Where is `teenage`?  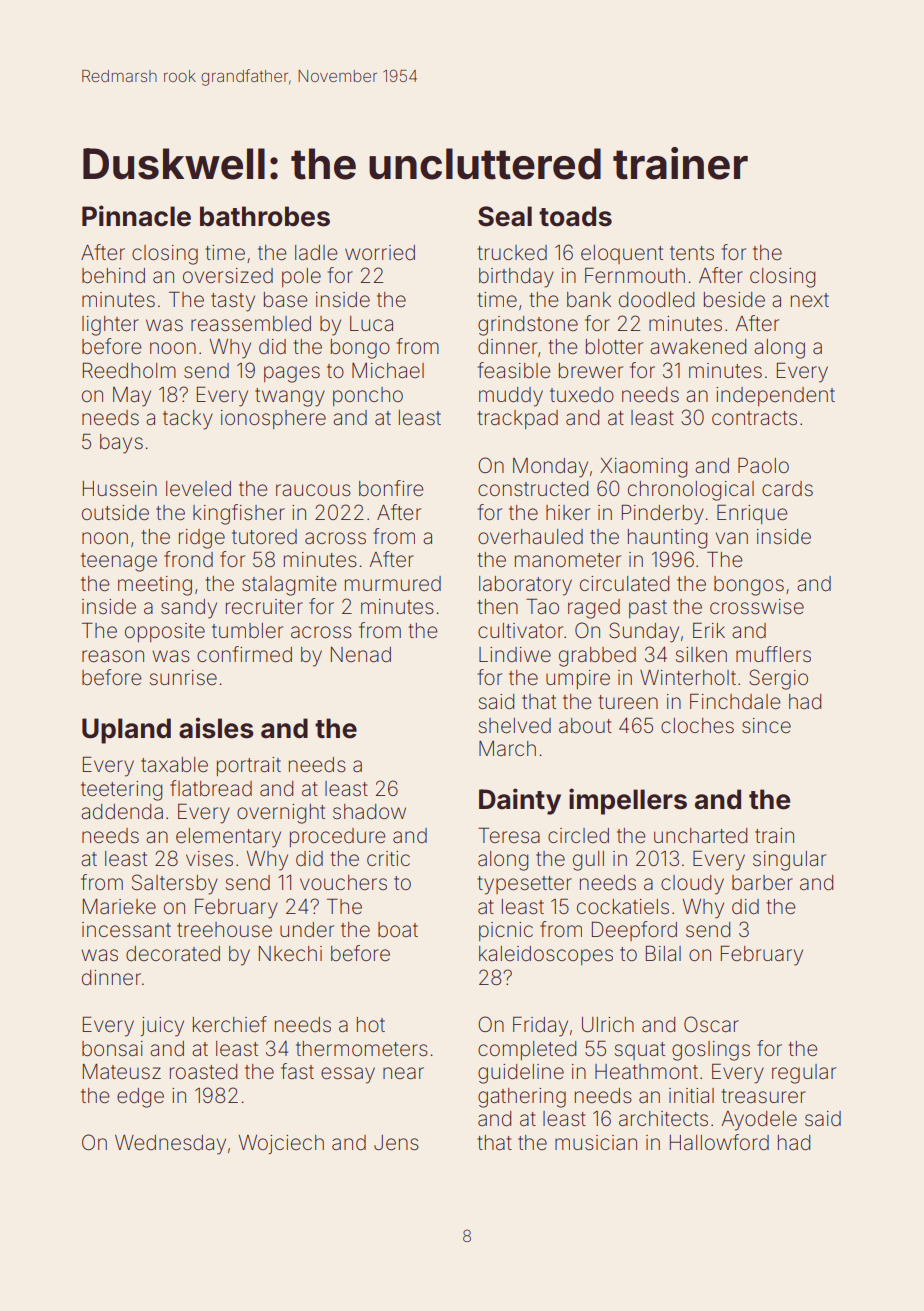
teenage is located at coordinates (119, 562).
